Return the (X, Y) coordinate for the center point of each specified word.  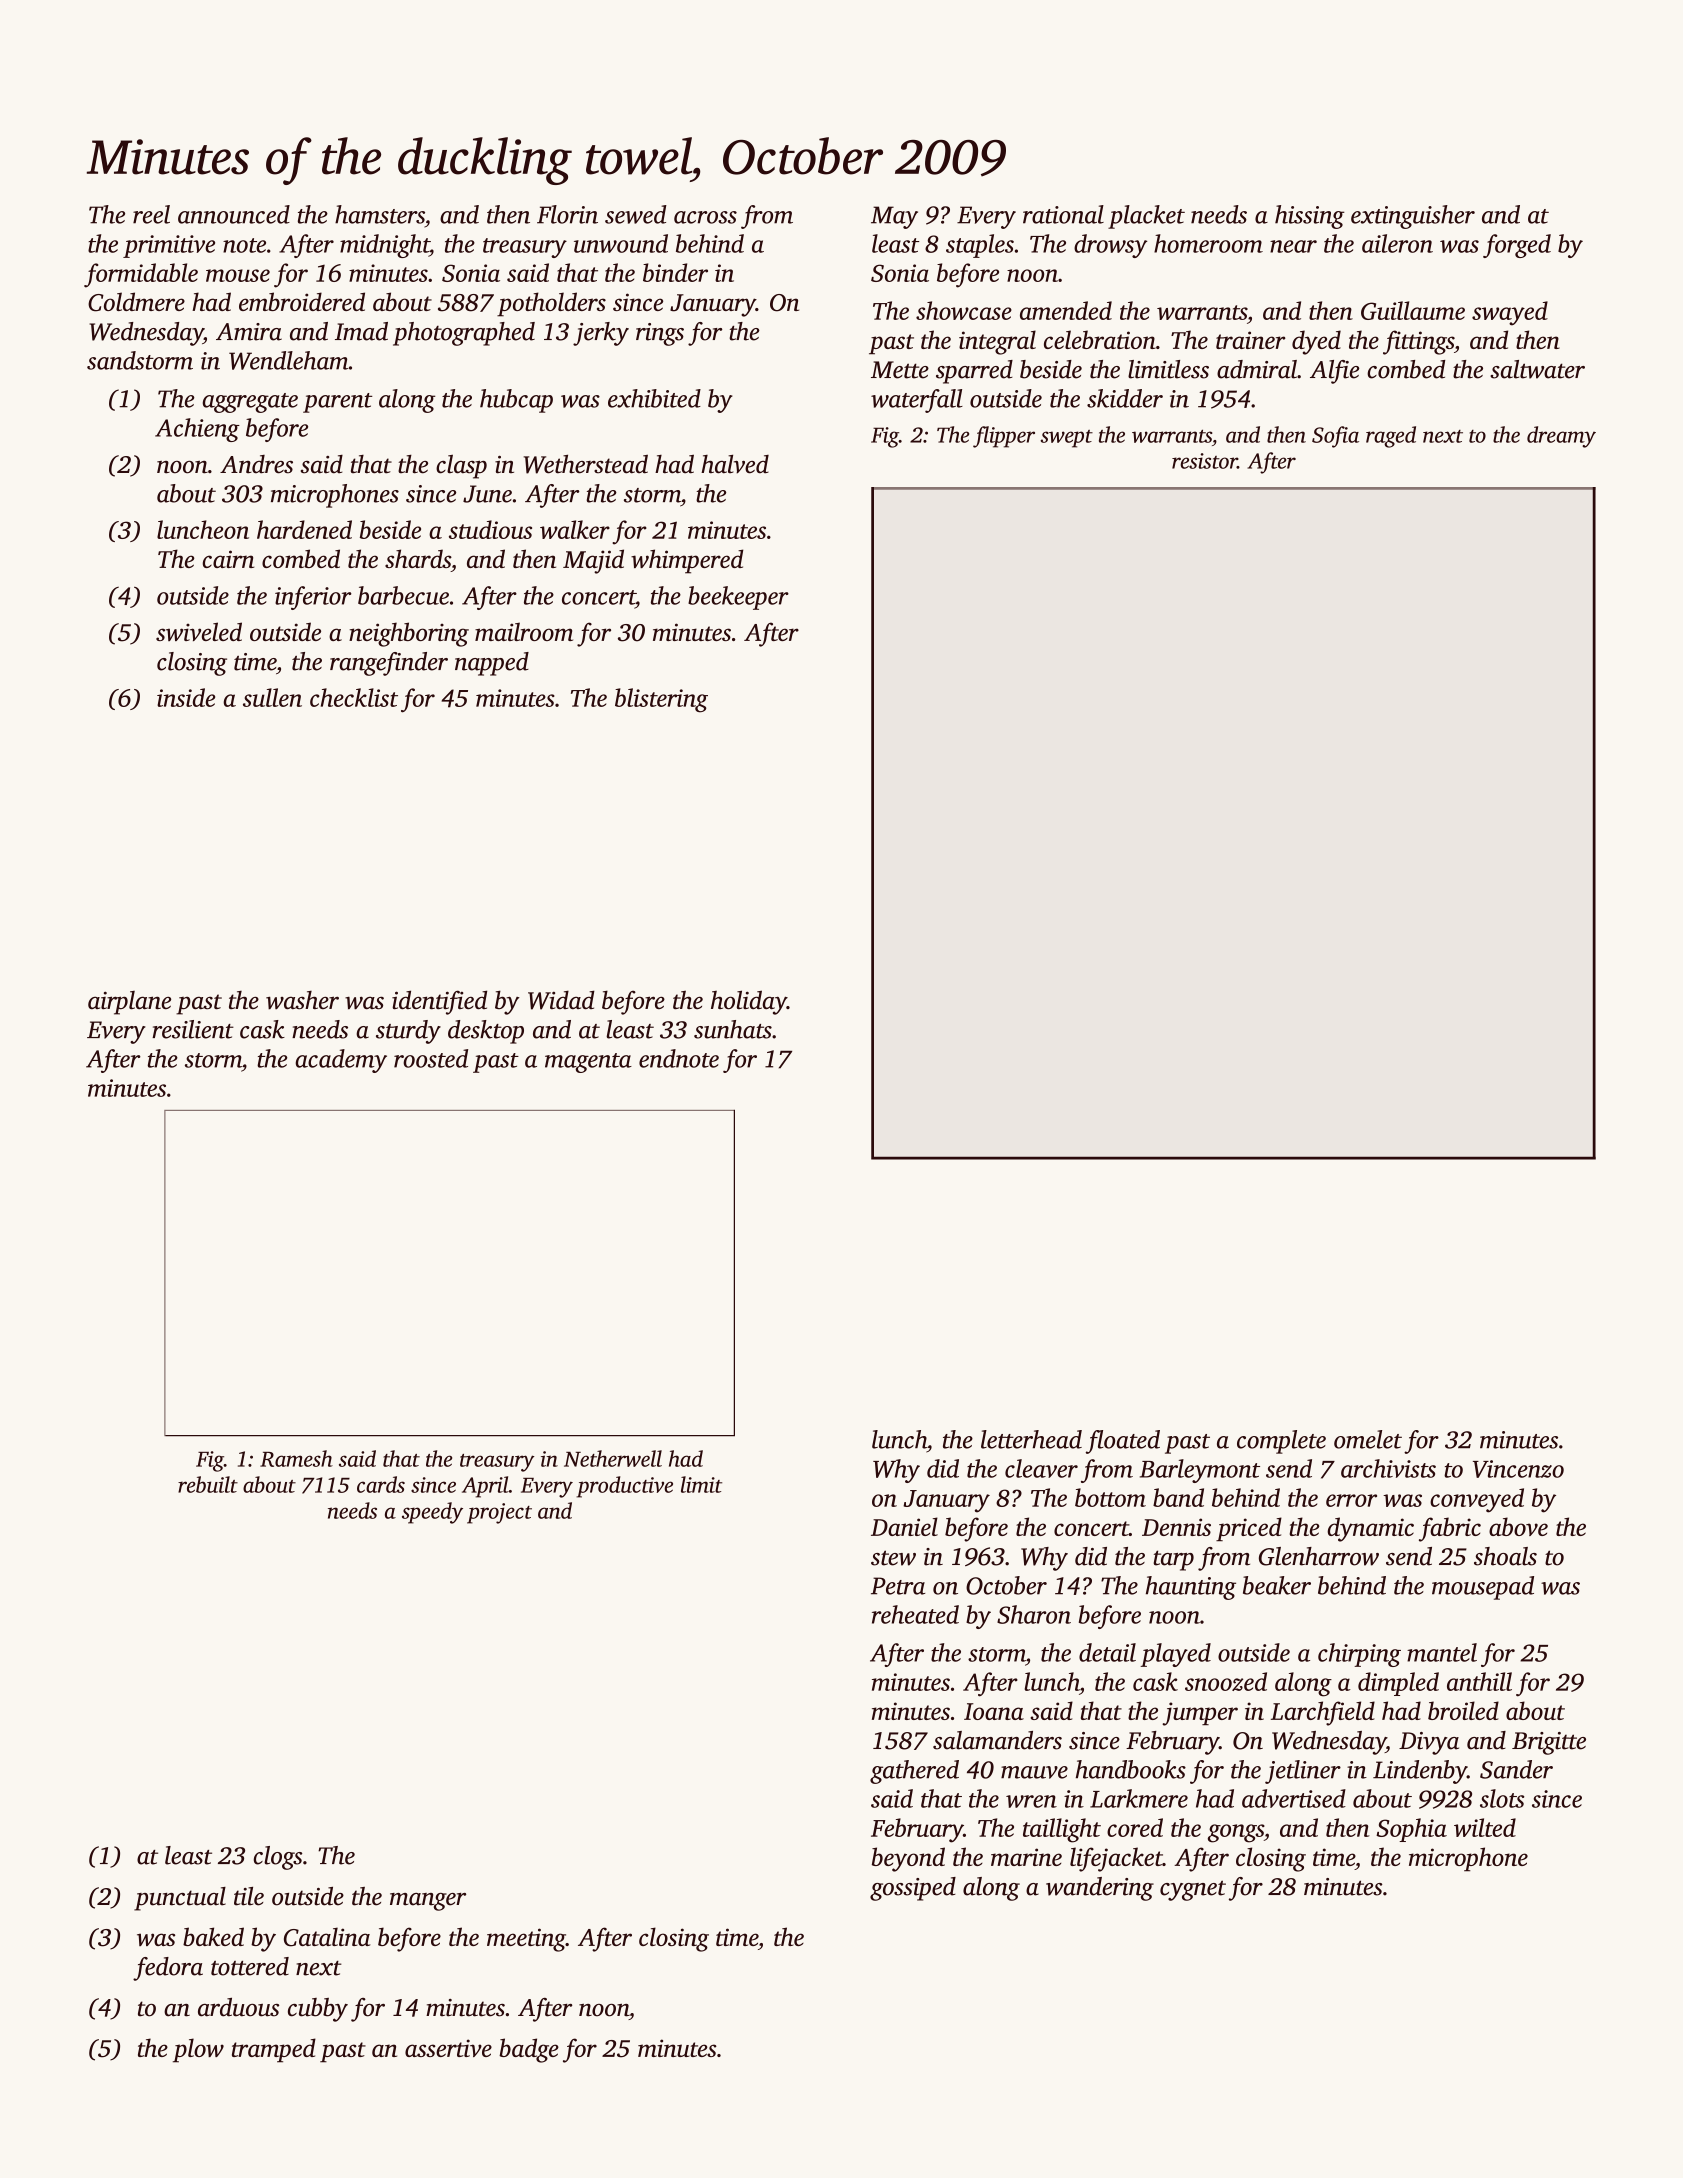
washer (302, 1000)
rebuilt (208, 1484)
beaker (1277, 1585)
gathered (914, 1772)
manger (428, 1902)
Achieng (197, 430)
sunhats (733, 1029)
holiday (749, 1002)
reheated (915, 1614)
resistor (1204, 461)
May (894, 217)
